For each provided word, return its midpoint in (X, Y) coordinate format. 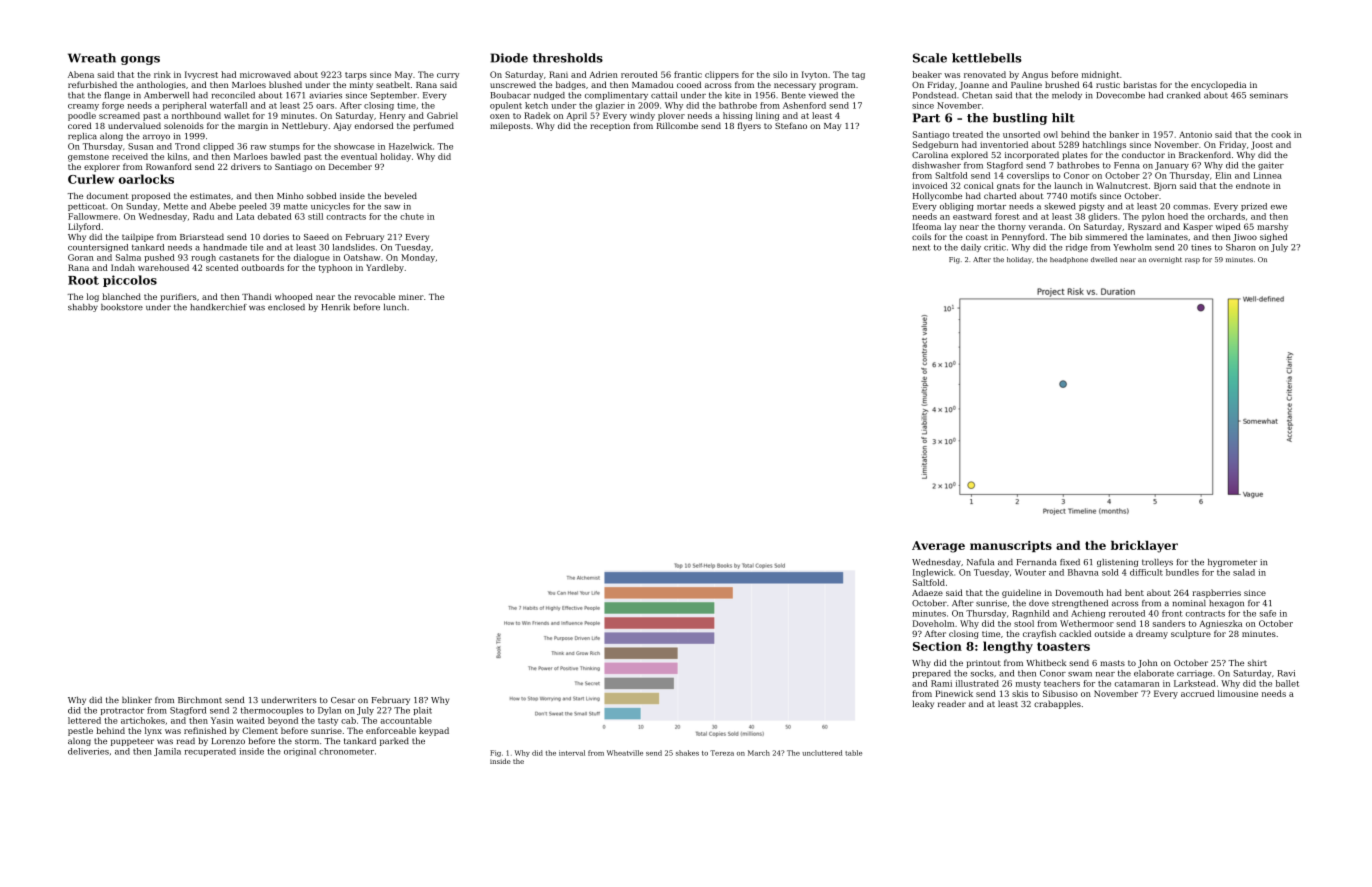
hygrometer (1232, 563)
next (922, 247)
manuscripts (1011, 546)
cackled (1075, 633)
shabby (83, 308)
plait (422, 711)
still (315, 216)
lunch (395, 307)
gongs (140, 60)
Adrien (603, 74)
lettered (84, 720)
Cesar (343, 700)
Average (938, 547)
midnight (1100, 75)
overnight (1165, 260)
